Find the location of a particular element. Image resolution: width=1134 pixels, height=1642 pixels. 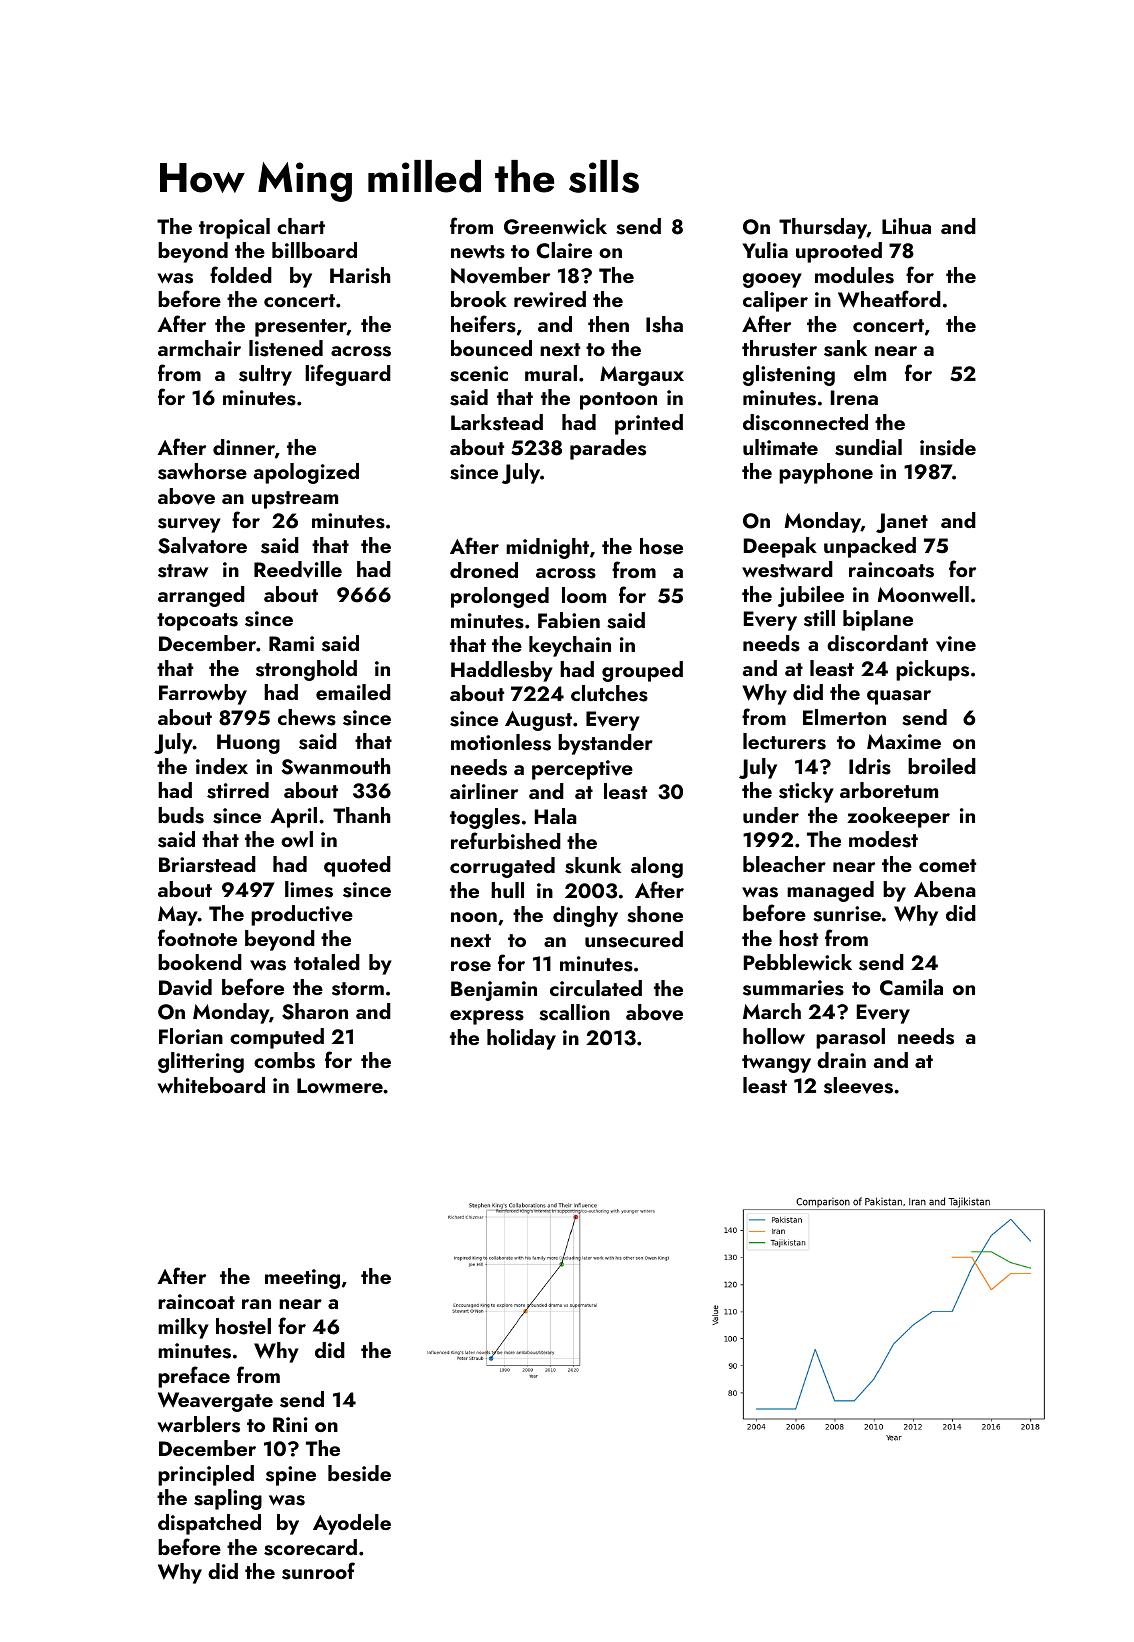

dispatched is located at coordinates (209, 1524).
